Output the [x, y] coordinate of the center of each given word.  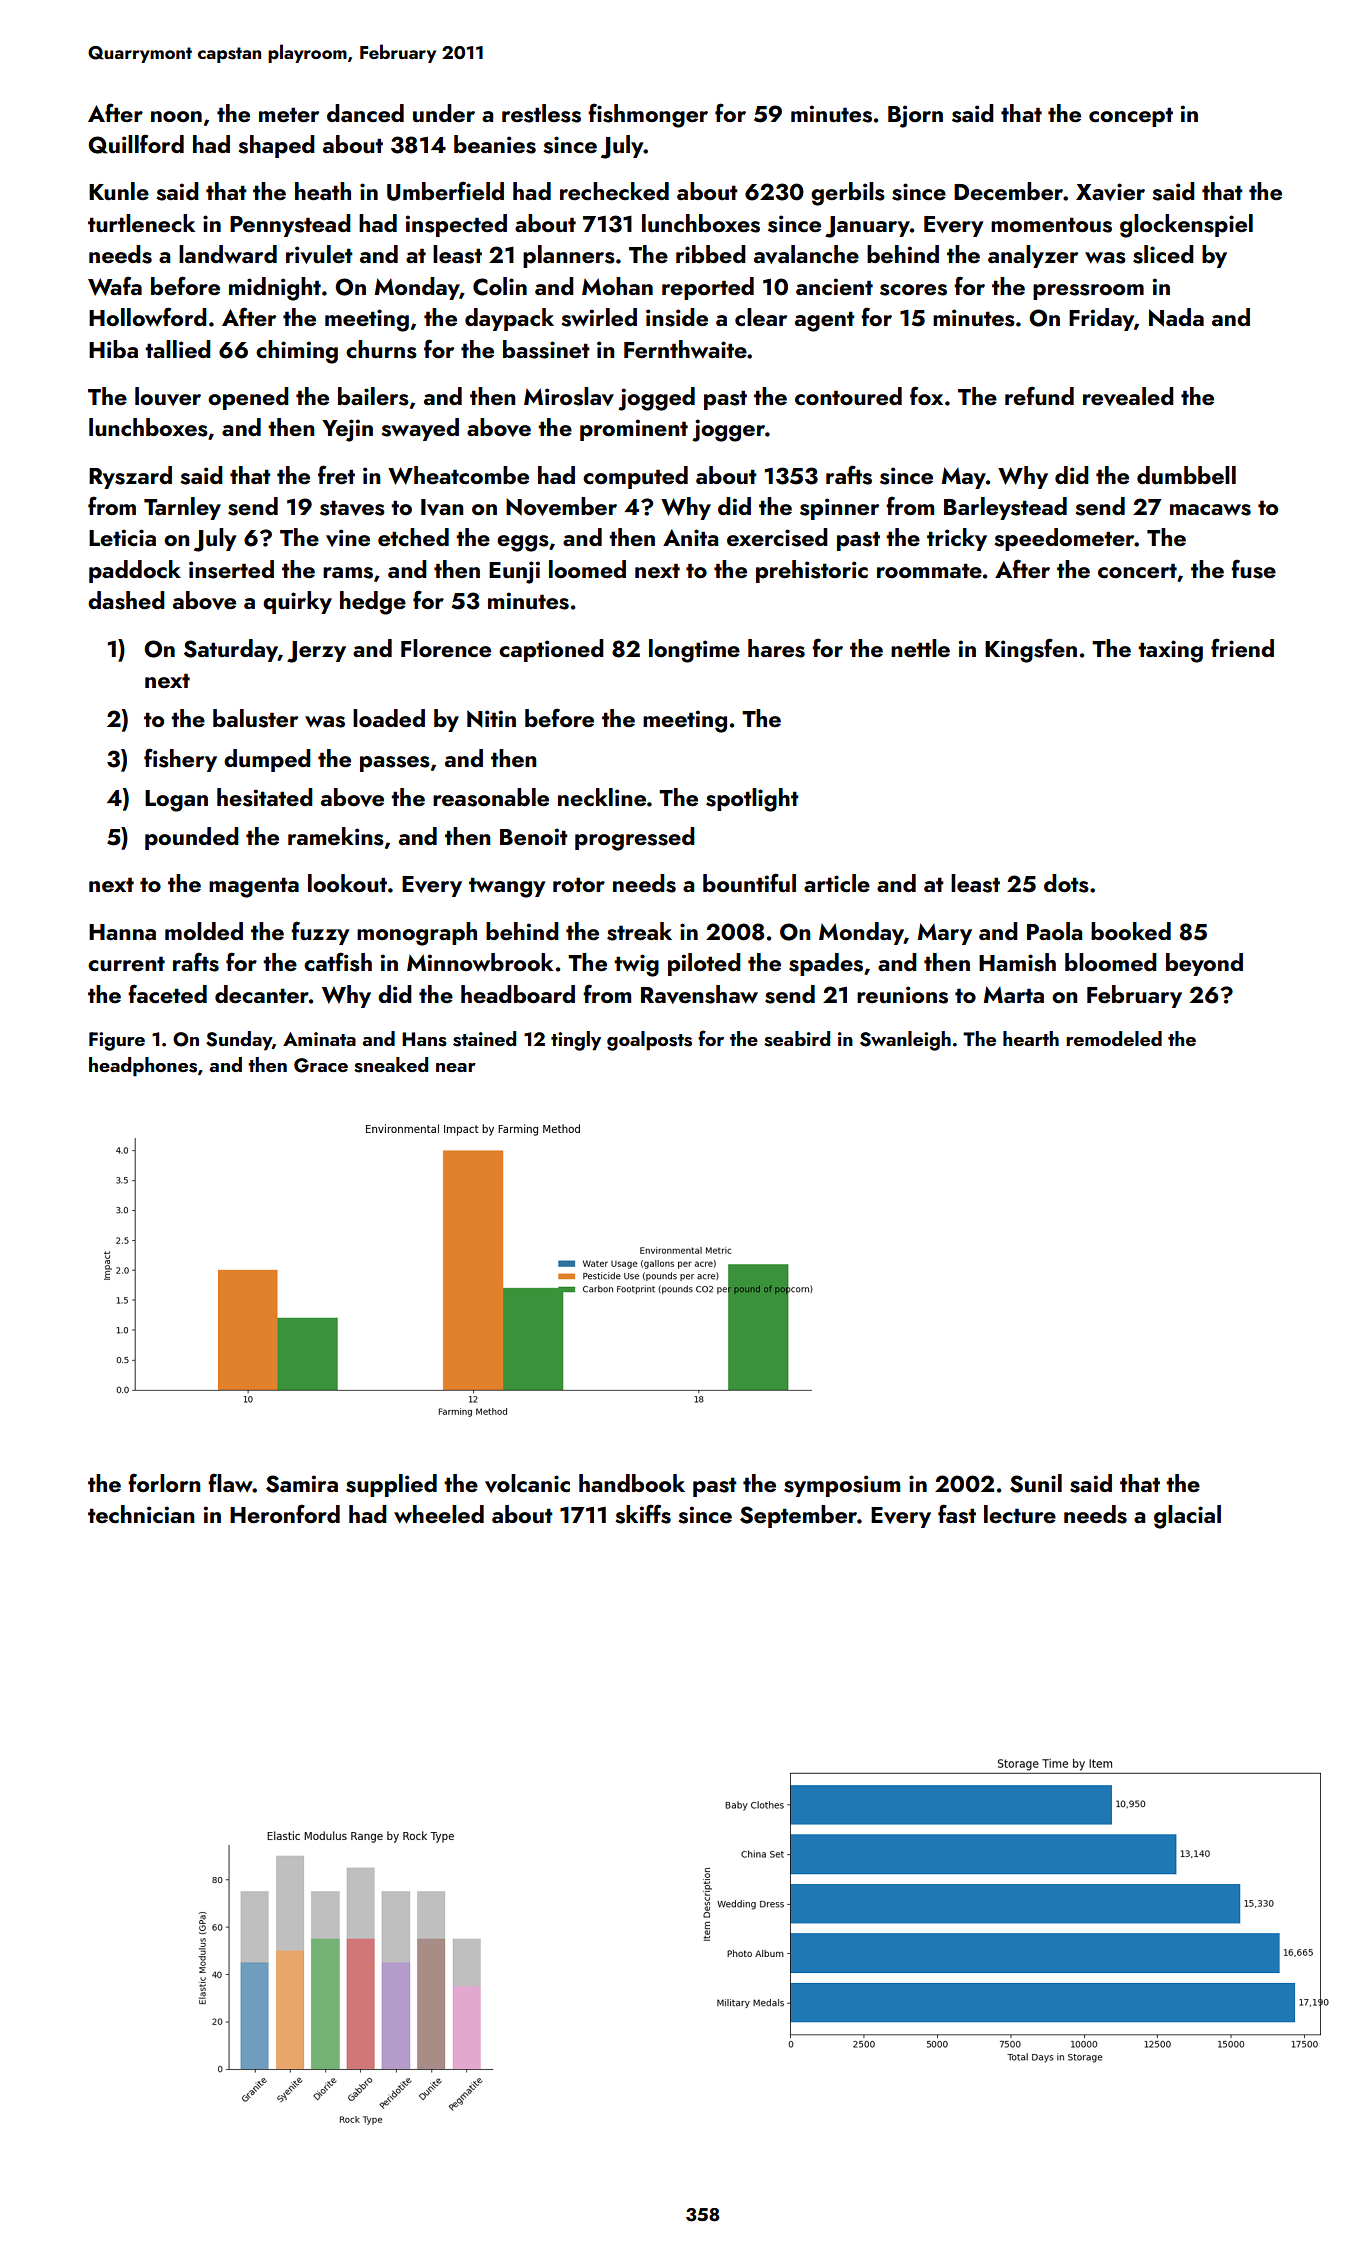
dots [1066, 883]
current [126, 964]
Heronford [285, 1513]
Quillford [136, 144]
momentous [1051, 225]
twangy [507, 887]
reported [708, 288]
